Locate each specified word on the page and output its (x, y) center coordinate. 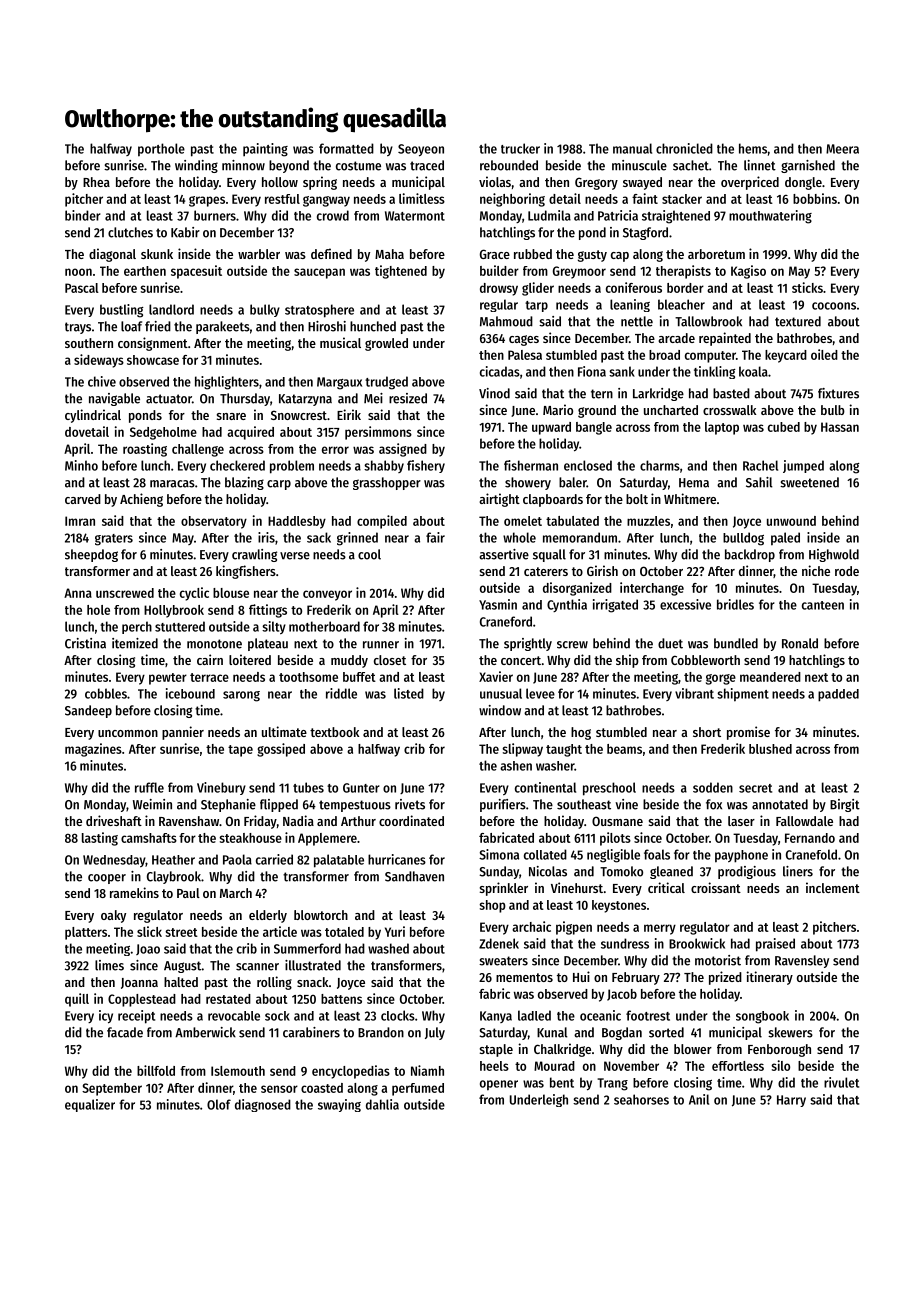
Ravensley (802, 961)
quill (77, 1000)
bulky (265, 310)
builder (499, 270)
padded (838, 695)
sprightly (528, 644)
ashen (516, 766)
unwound (791, 521)
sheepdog (91, 555)
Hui (581, 976)
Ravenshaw (189, 821)
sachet (691, 165)
